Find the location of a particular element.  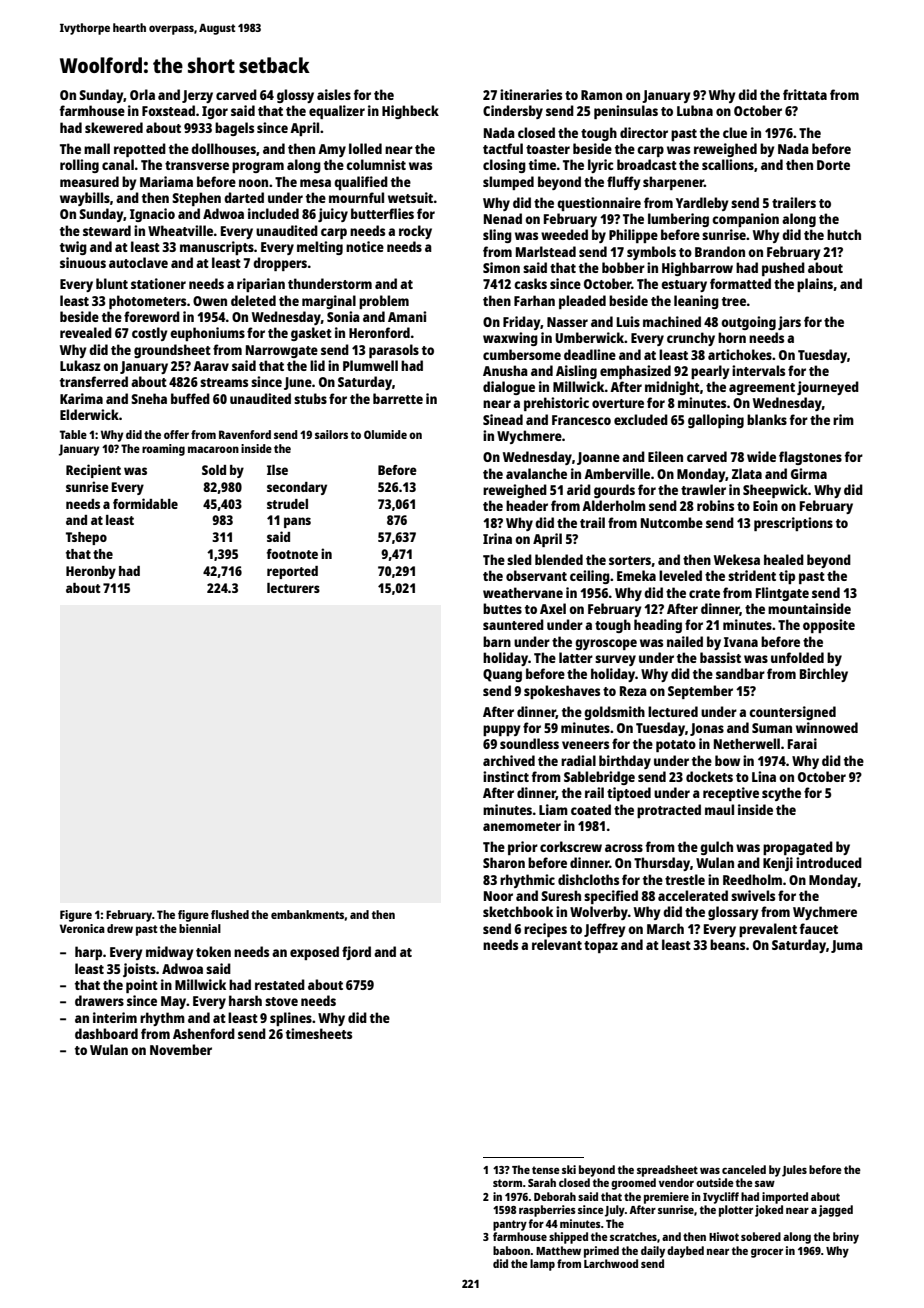

machined is located at coordinates (672, 321).
